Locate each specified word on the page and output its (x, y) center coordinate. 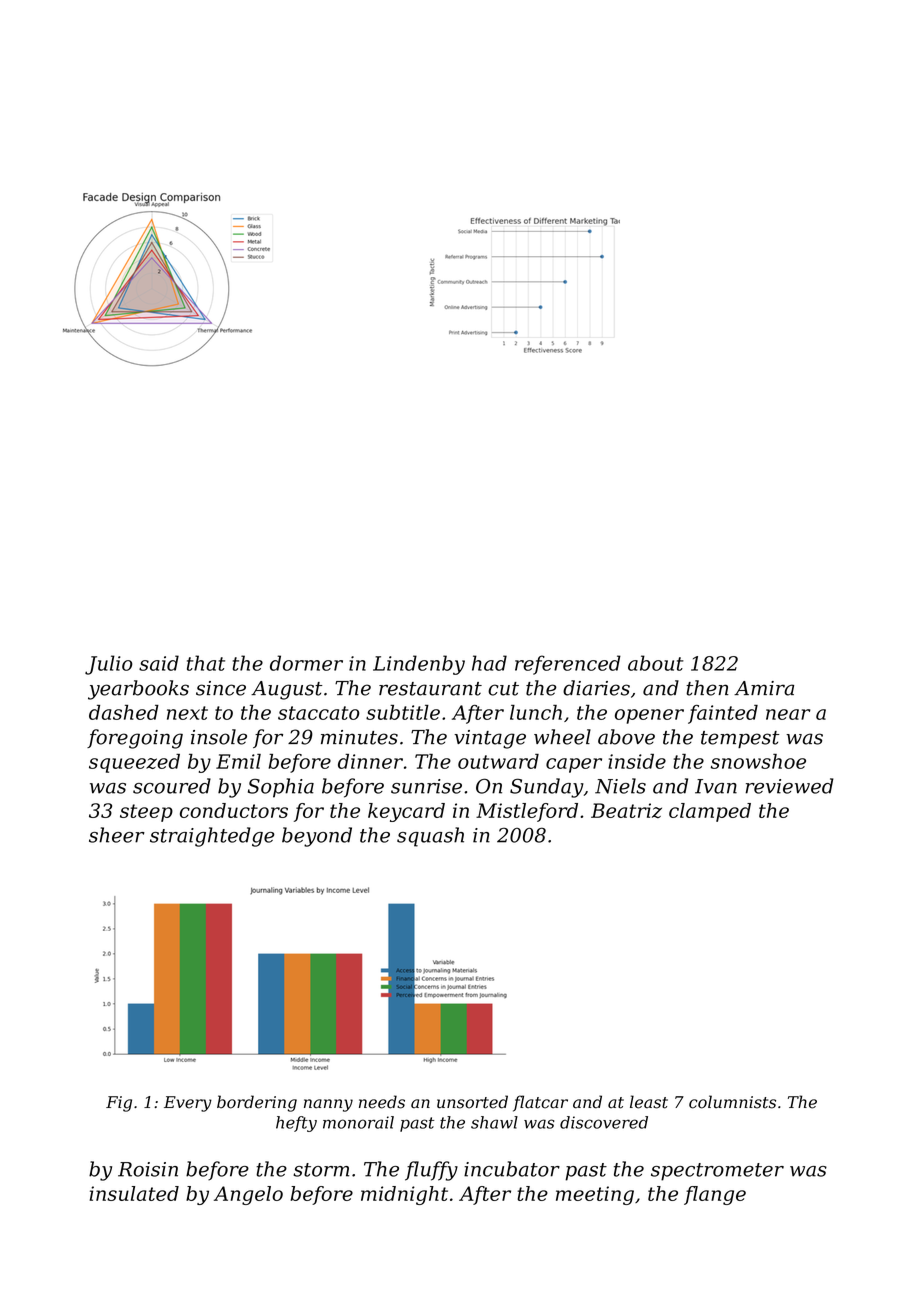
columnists (732, 1102)
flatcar (540, 1103)
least (649, 1102)
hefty (296, 1124)
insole (219, 737)
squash (430, 837)
